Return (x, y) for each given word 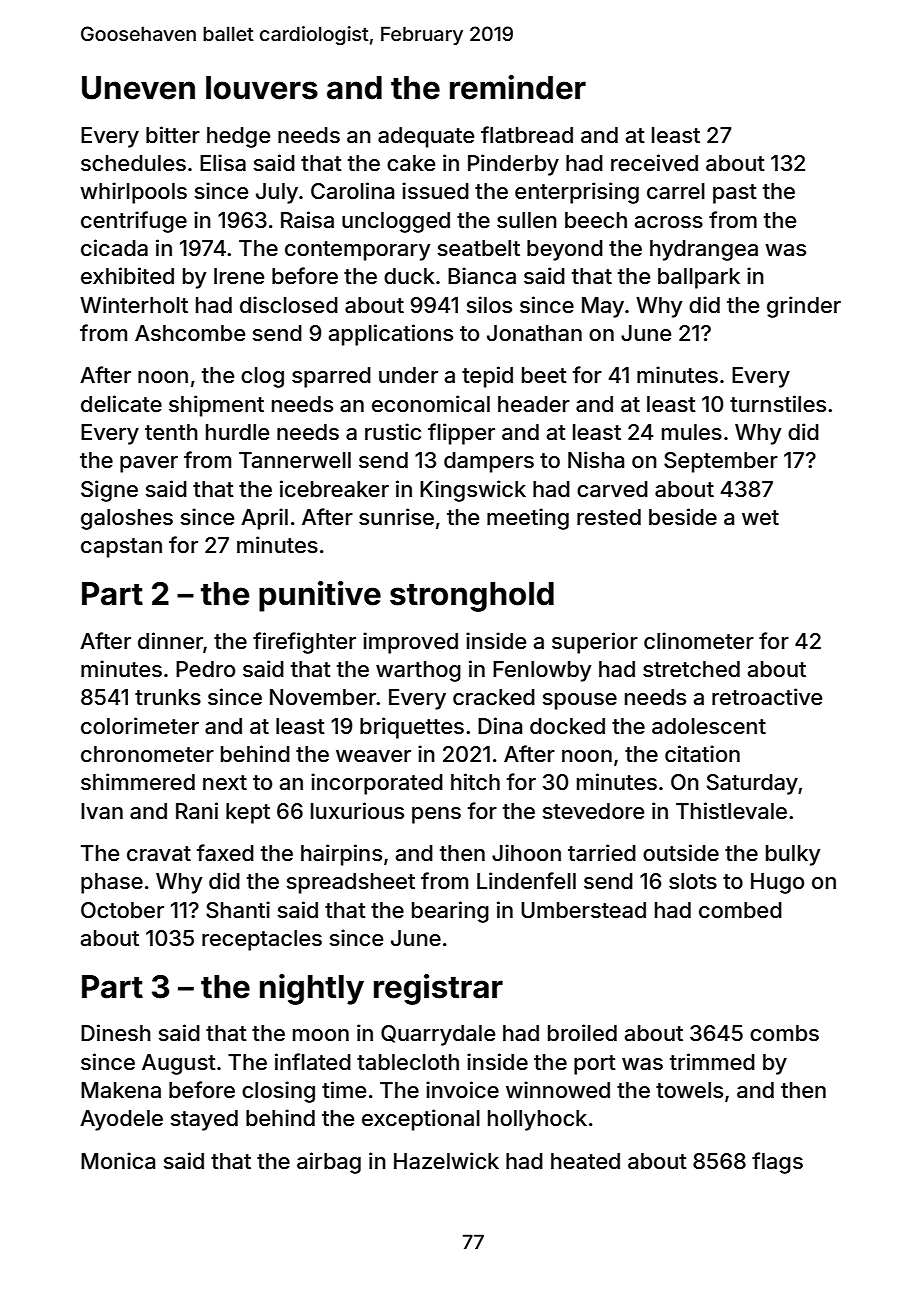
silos (489, 305)
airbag (329, 1163)
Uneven (138, 88)
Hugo (777, 883)
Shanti (238, 910)
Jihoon (526, 853)
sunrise (396, 517)
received (654, 163)
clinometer (699, 641)
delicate (121, 404)
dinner (170, 640)
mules (692, 432)
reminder (518, 87)
